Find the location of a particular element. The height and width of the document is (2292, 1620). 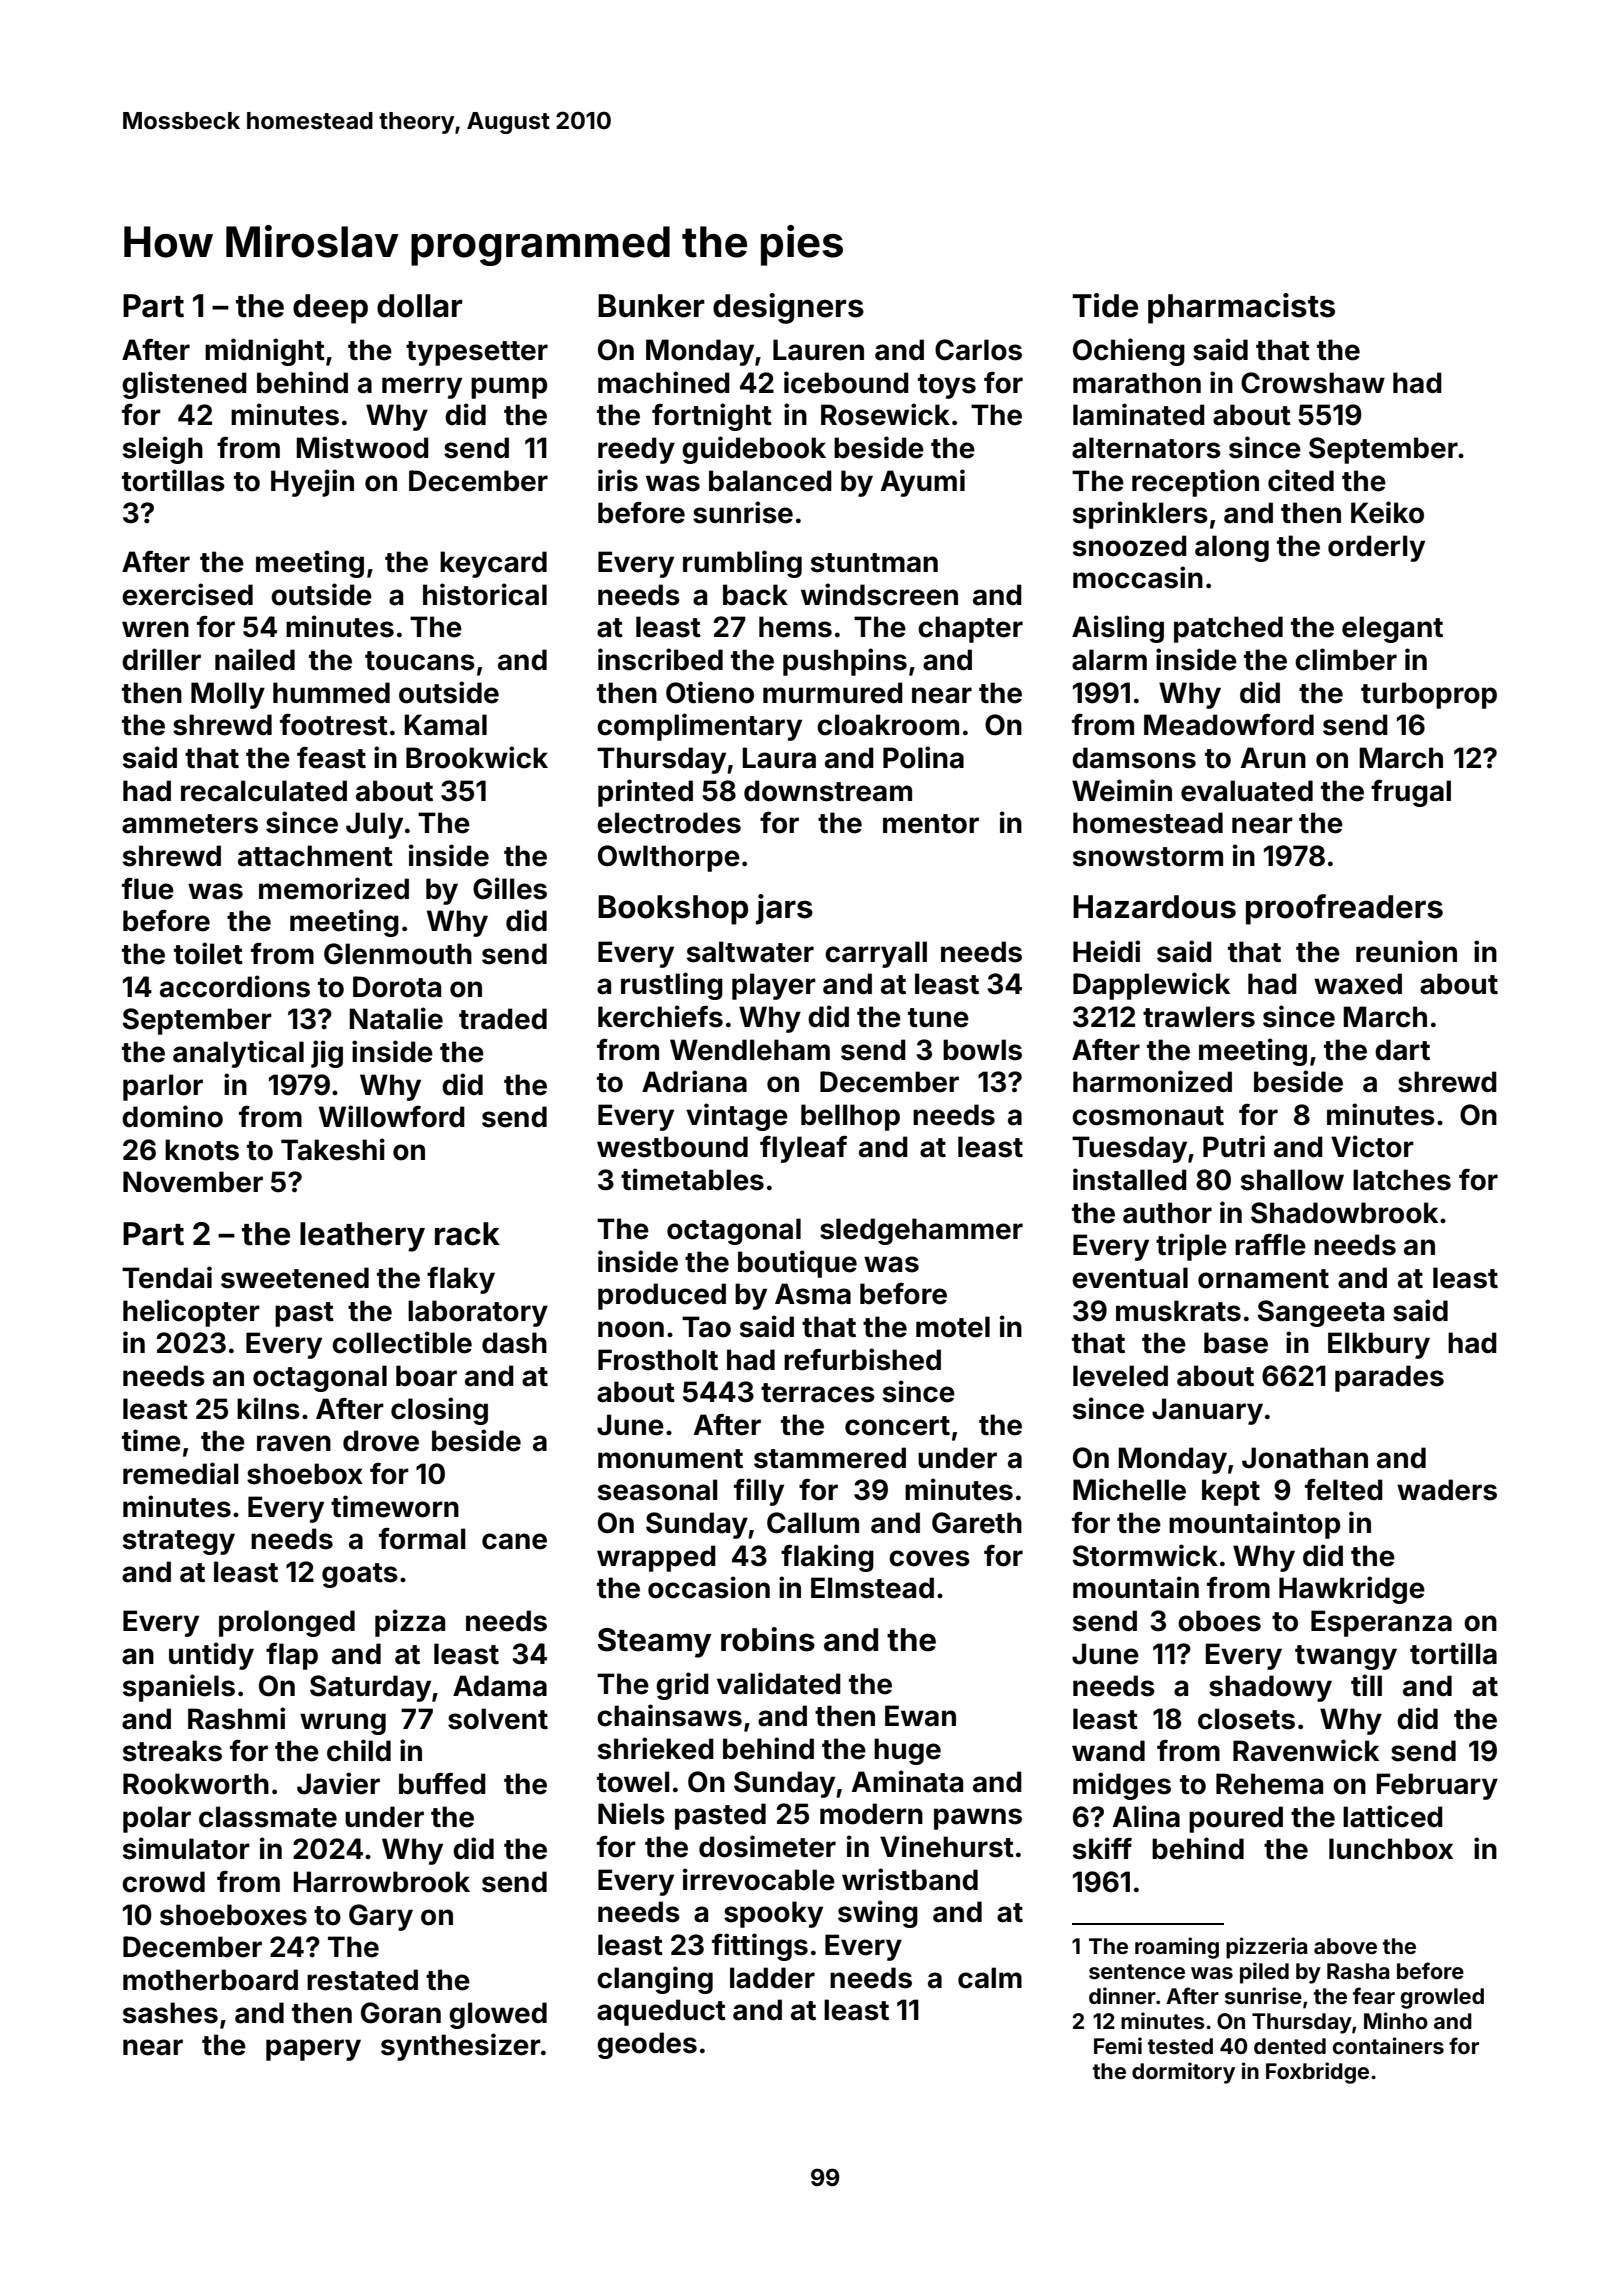

Bookshop is located at coordinates (673, 910).
